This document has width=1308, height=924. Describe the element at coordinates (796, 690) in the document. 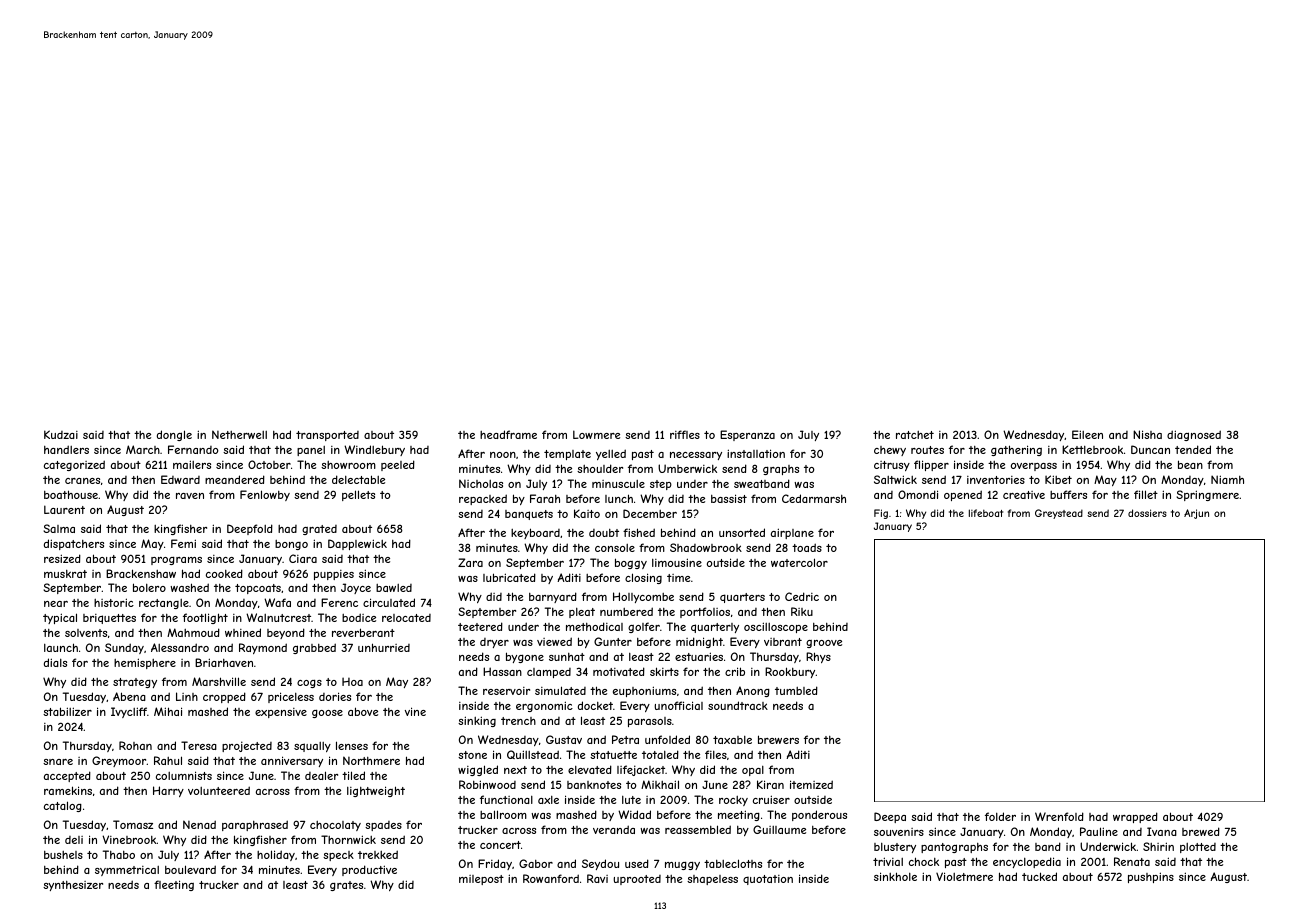

I see `tumbled` at that location.
